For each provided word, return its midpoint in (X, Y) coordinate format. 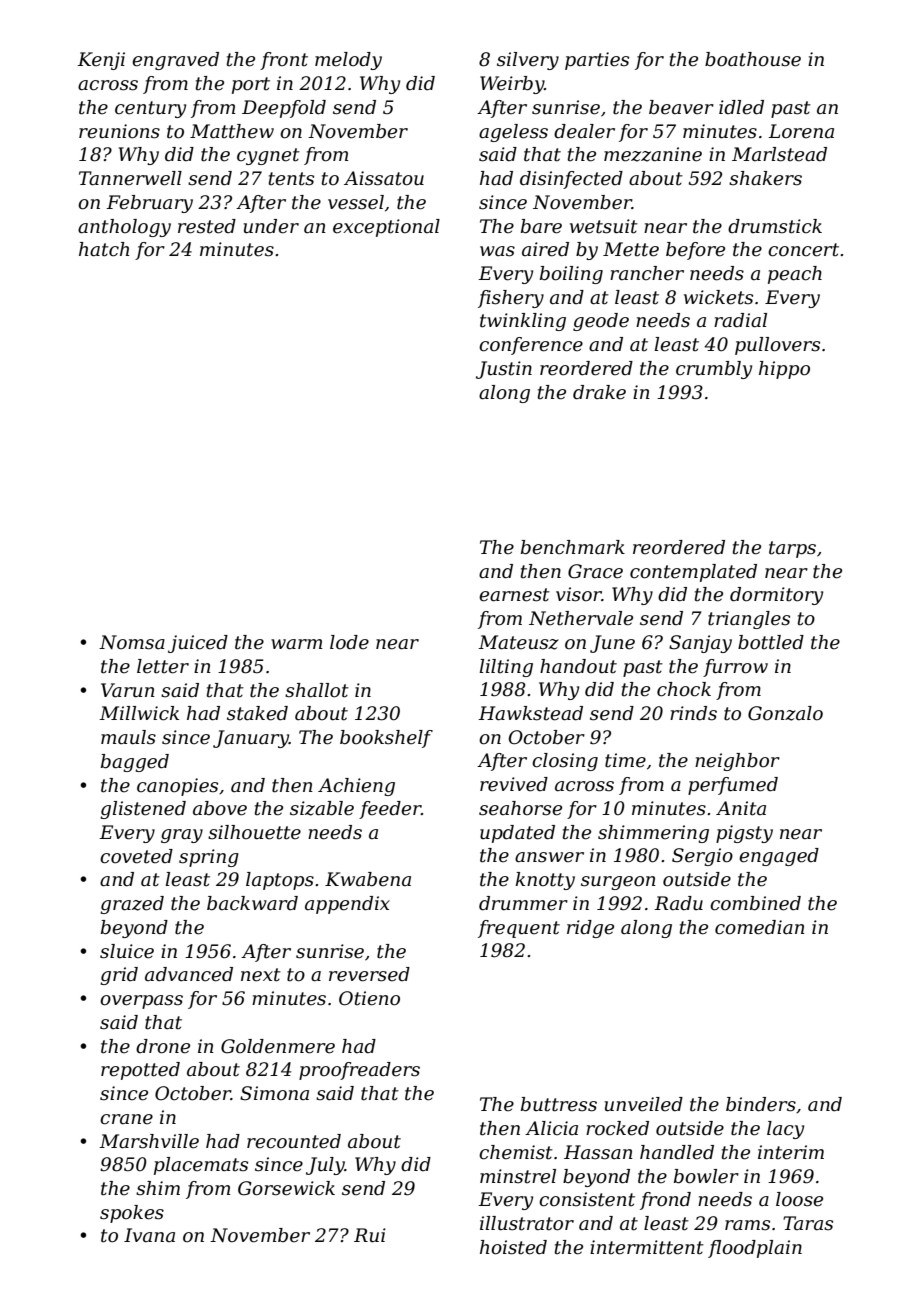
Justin (504, 370)
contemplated (693, 573)
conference (531, 346)
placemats (201, 1166)
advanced (189, 974)
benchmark (573, 547)
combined (755, 903)
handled (677, 1152)
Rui (370, 1235)
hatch (104, 249)
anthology (124, 228)
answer (549, 857)
